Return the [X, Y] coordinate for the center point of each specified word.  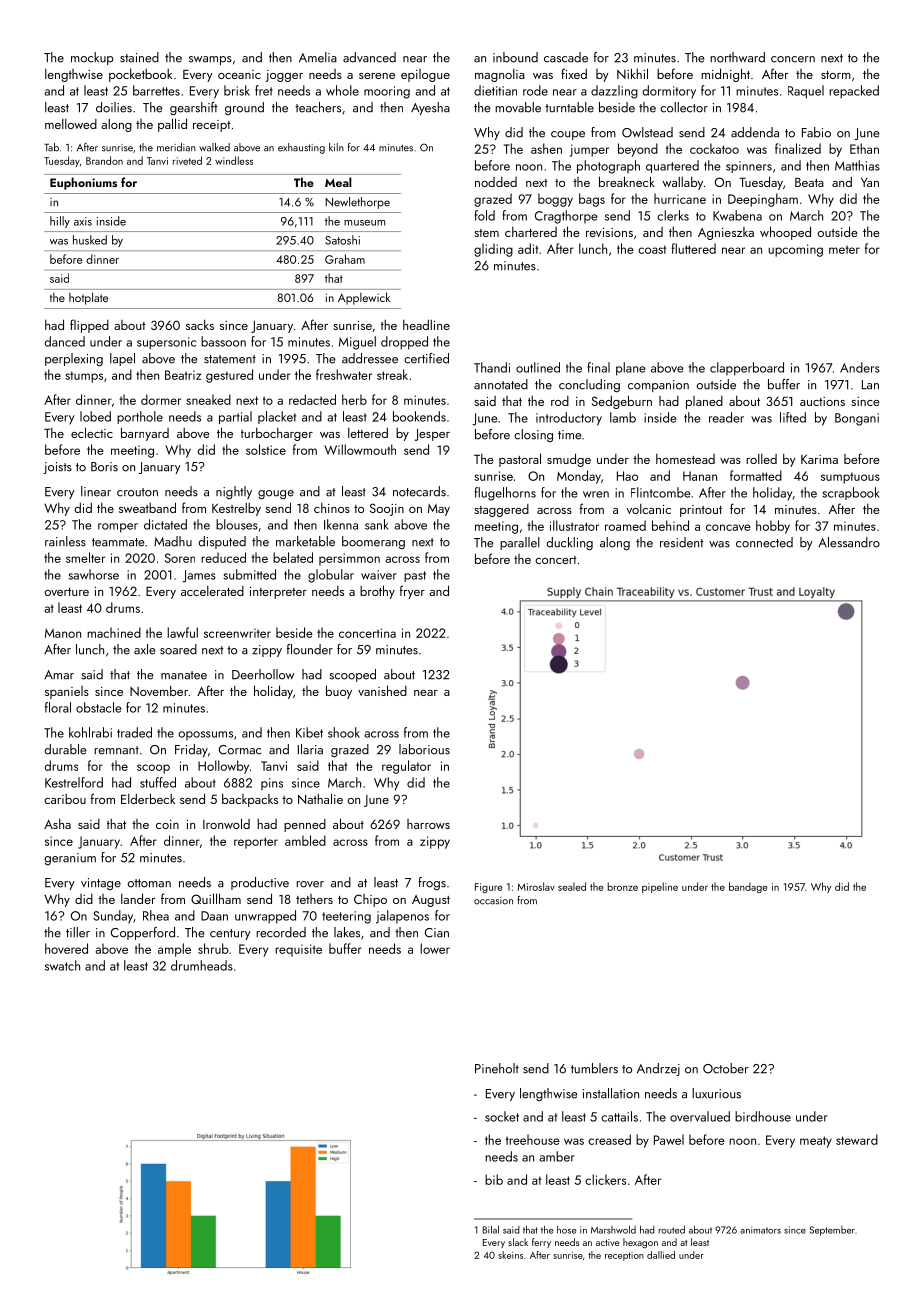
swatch [62, 965]
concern [793, 59]
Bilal [491, 1229]
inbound [515, 57]
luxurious [716, 1093]
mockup [92, 58]
